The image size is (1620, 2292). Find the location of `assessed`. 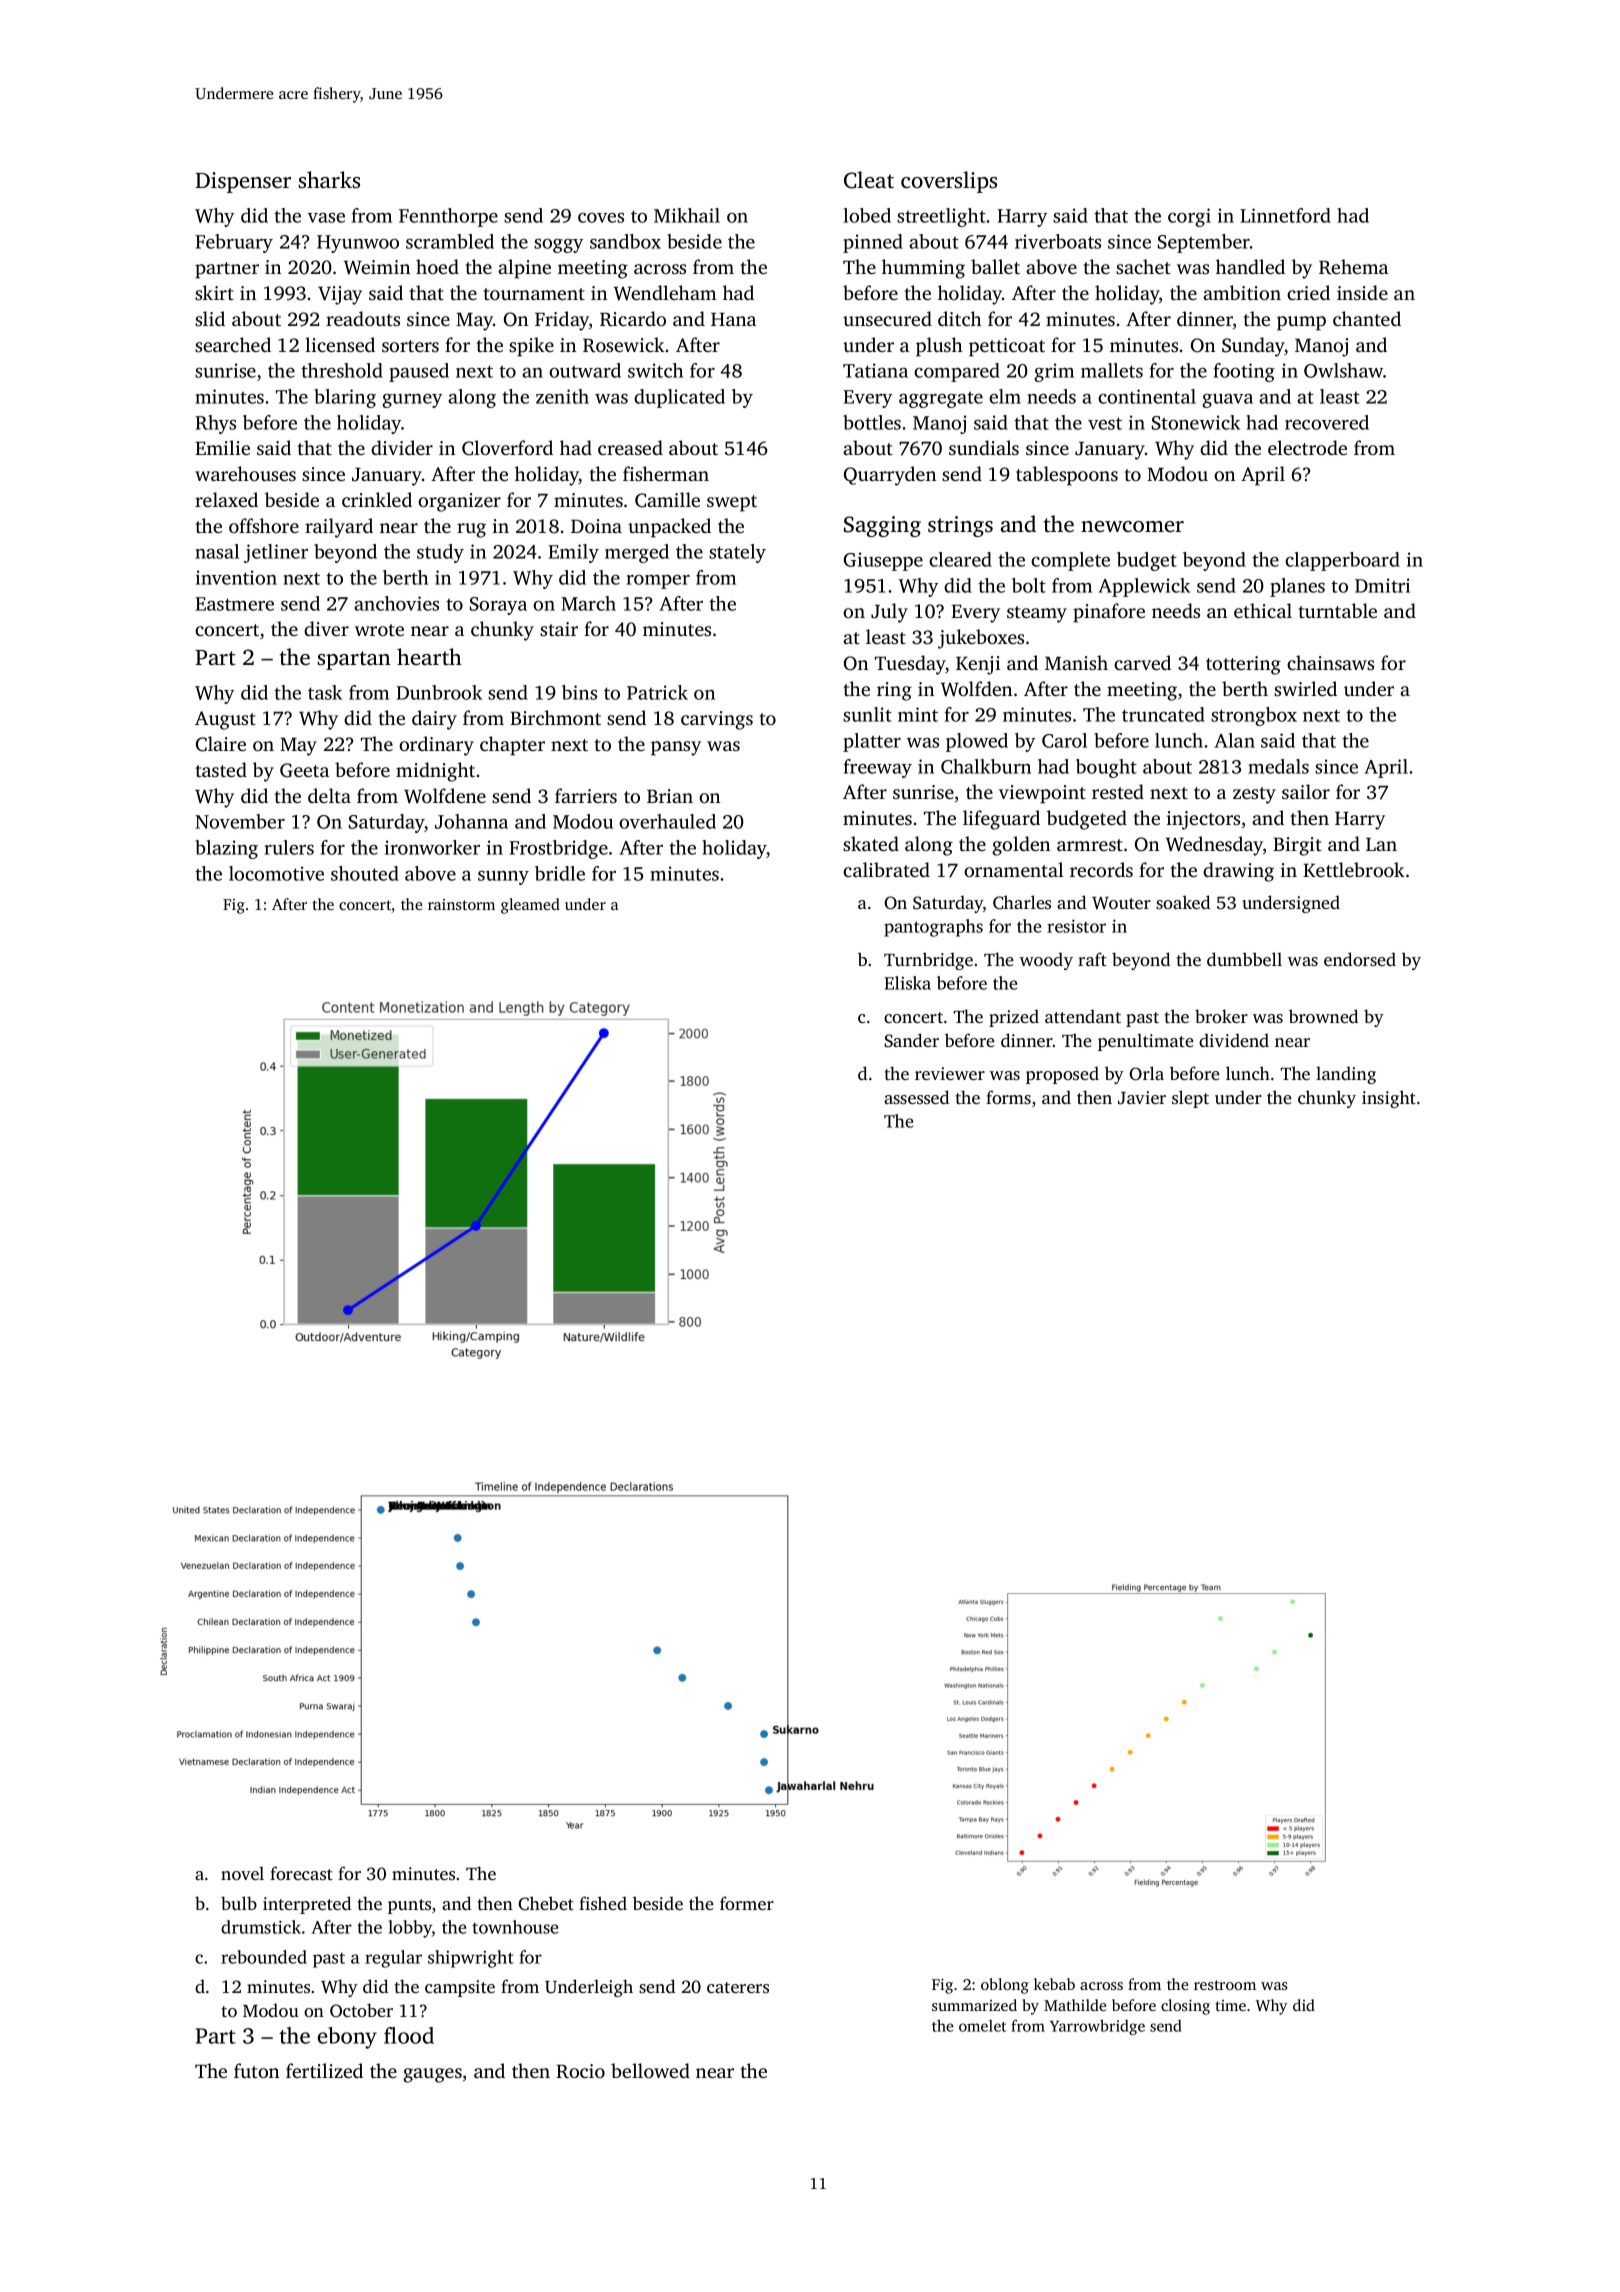

assessed is located at coordinates (916, 1097).
